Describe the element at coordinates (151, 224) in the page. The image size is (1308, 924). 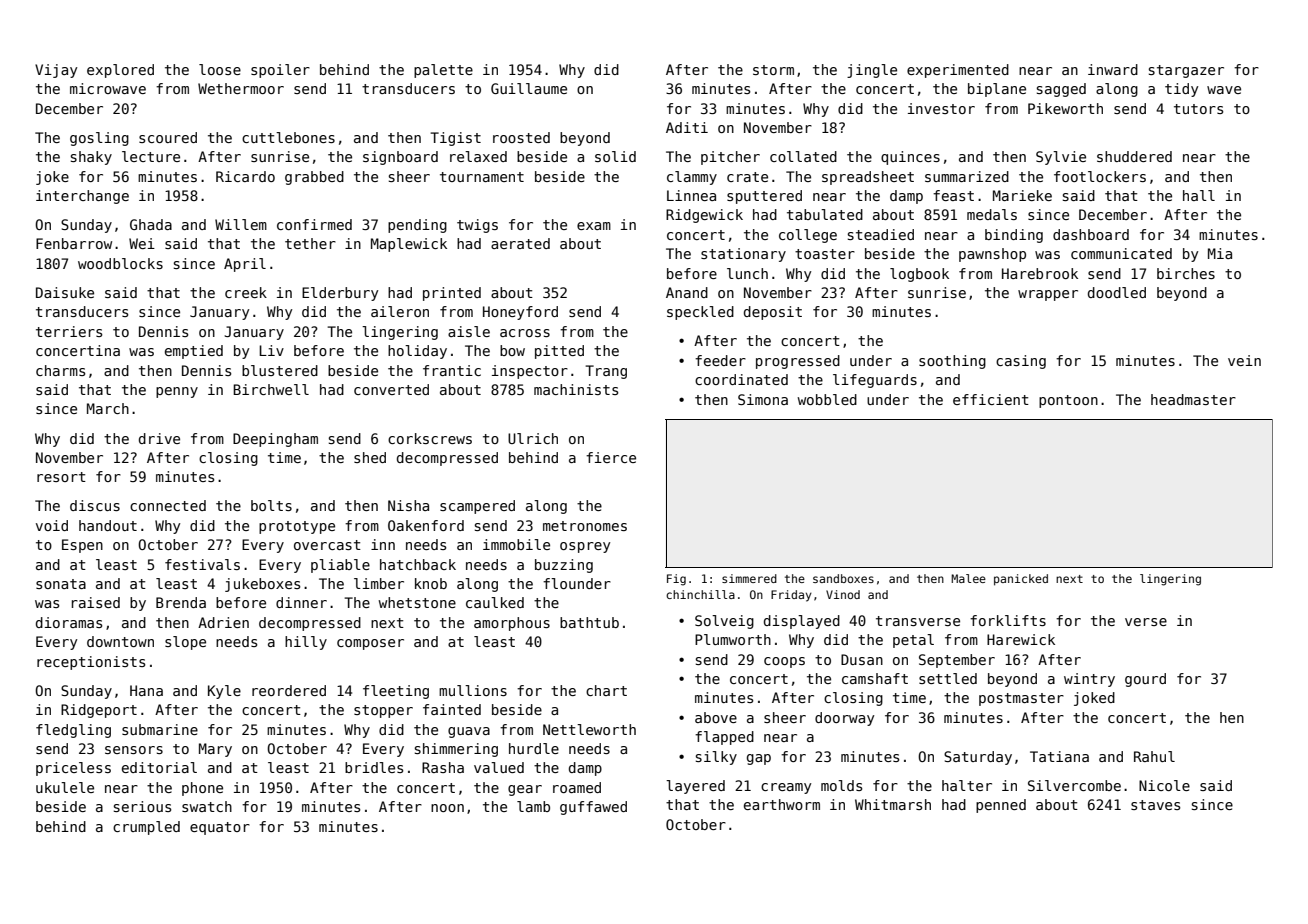
I see `Ghada` at that location.
